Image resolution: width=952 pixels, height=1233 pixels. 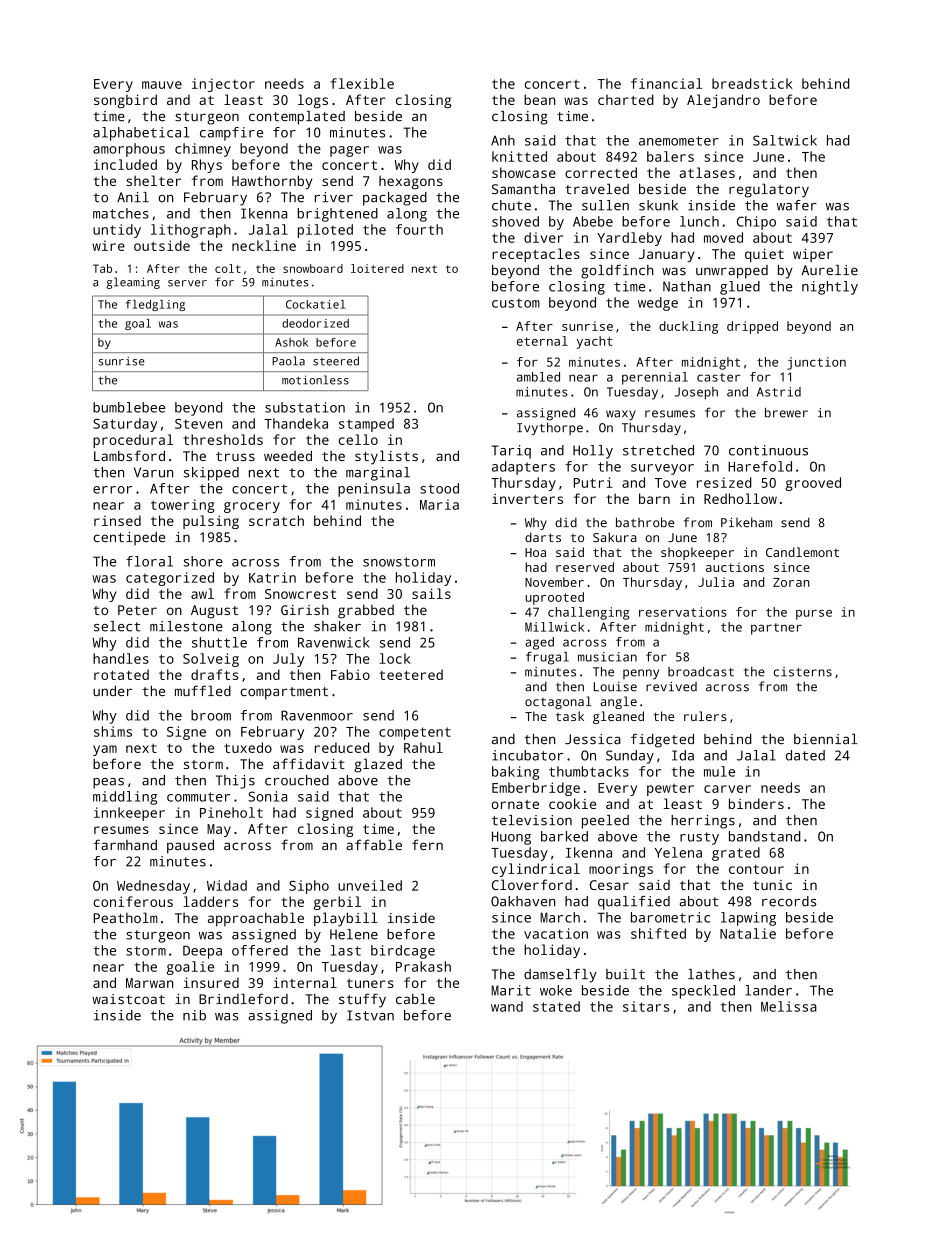 I want to click on cable, so click(x=415, y=999).
